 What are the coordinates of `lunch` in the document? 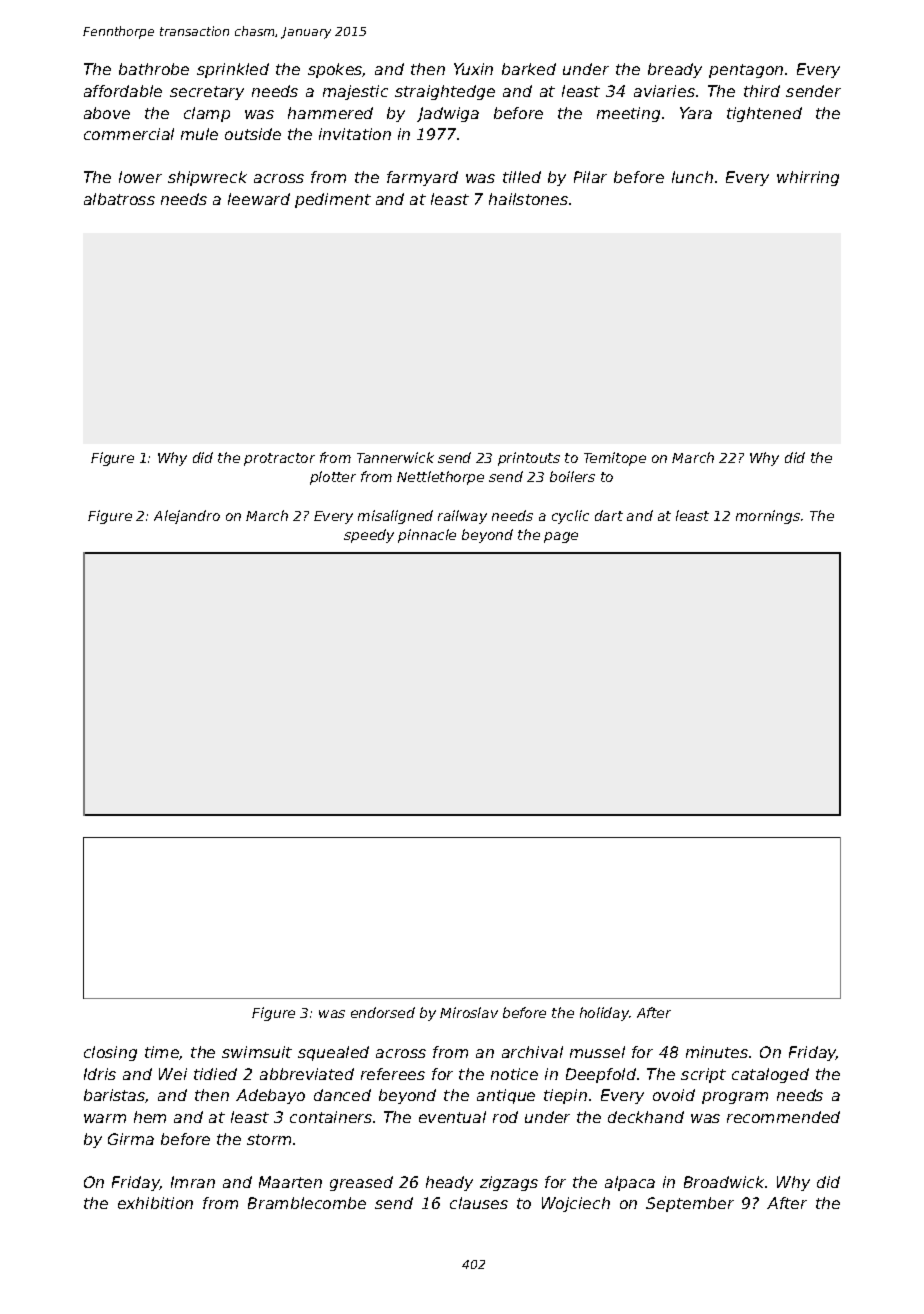 It's located at (692, 177).
